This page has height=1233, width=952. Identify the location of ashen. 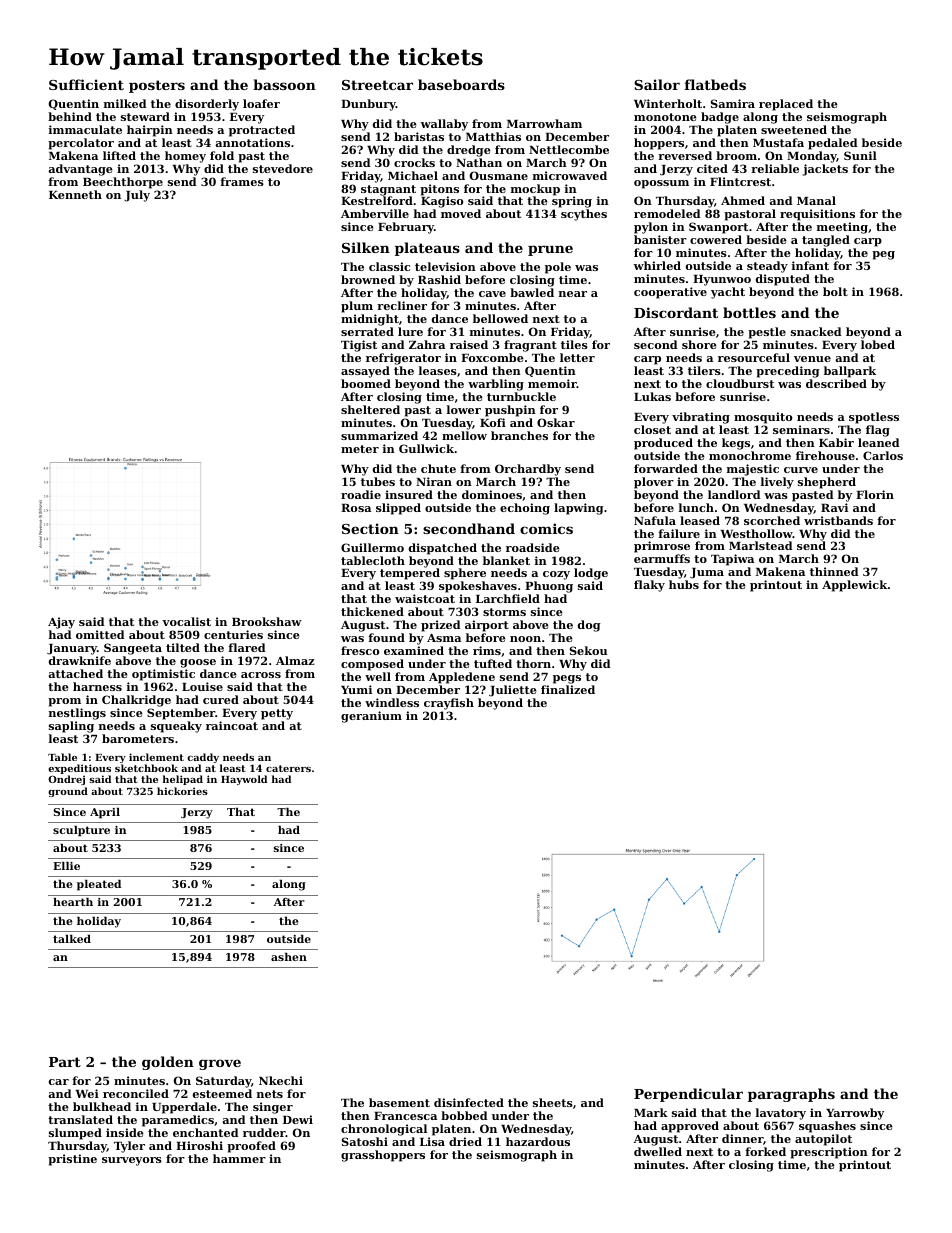
(289, 957).
